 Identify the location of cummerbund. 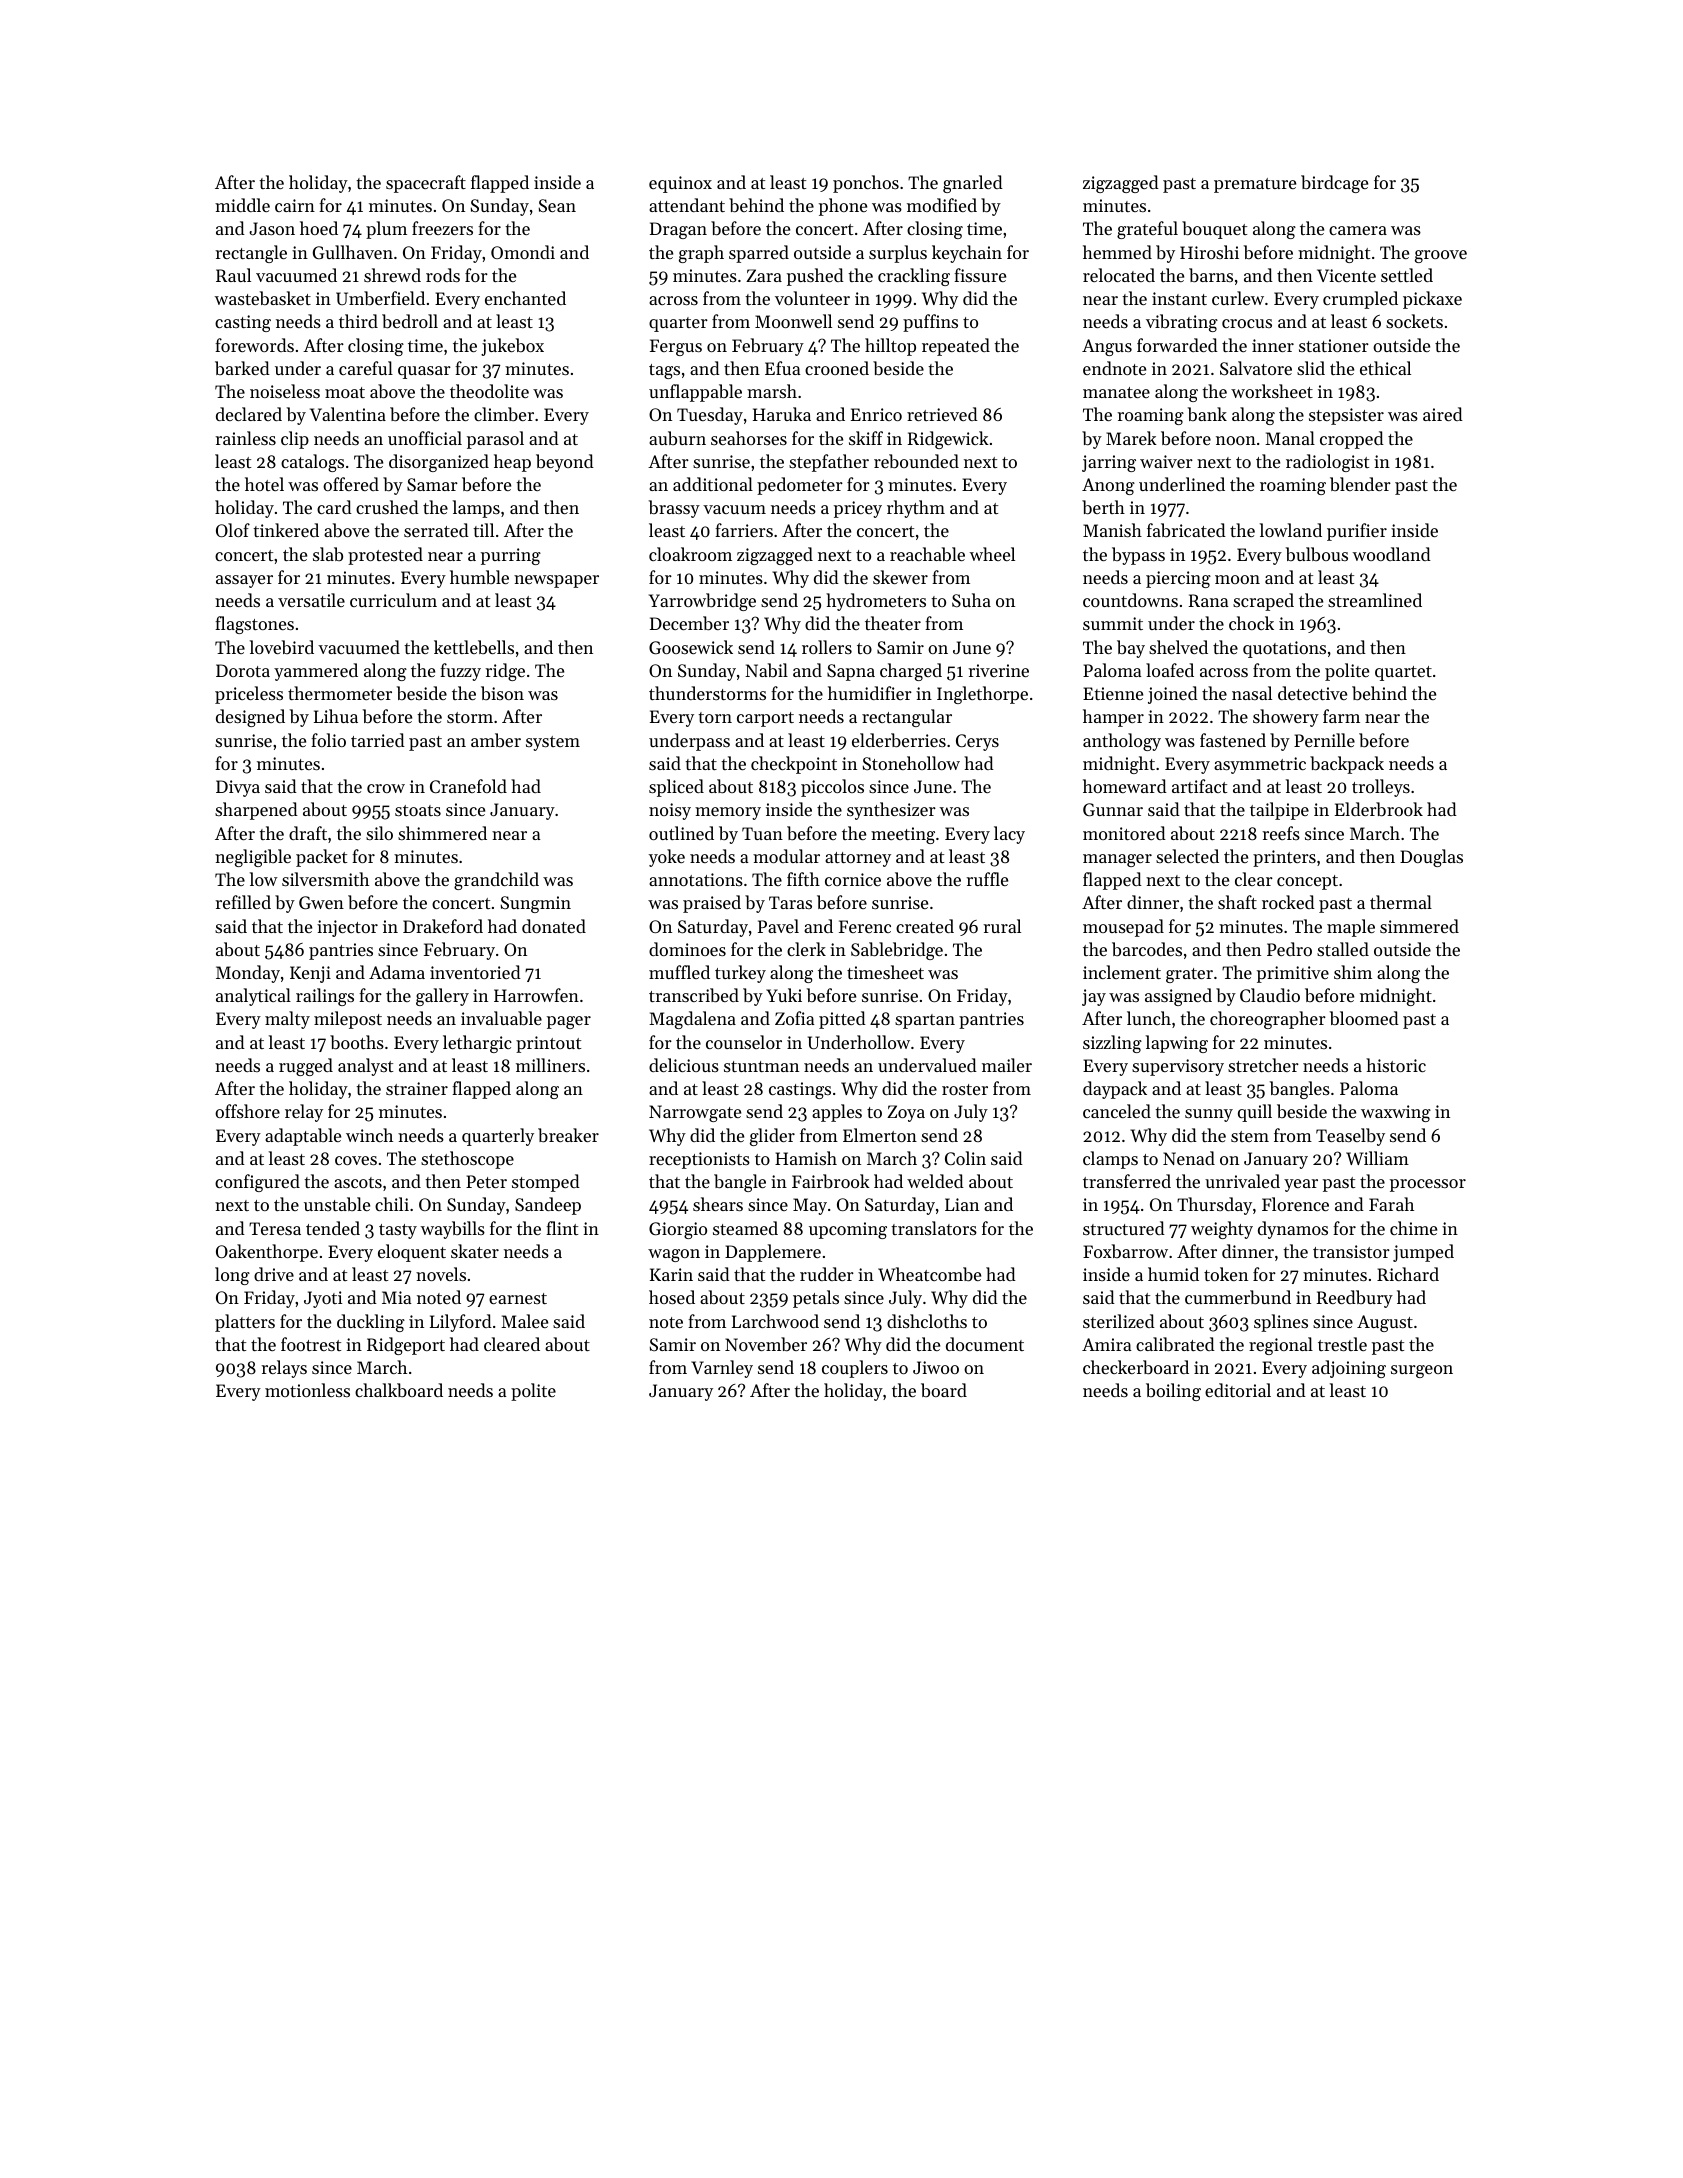
(1238, 1297).
